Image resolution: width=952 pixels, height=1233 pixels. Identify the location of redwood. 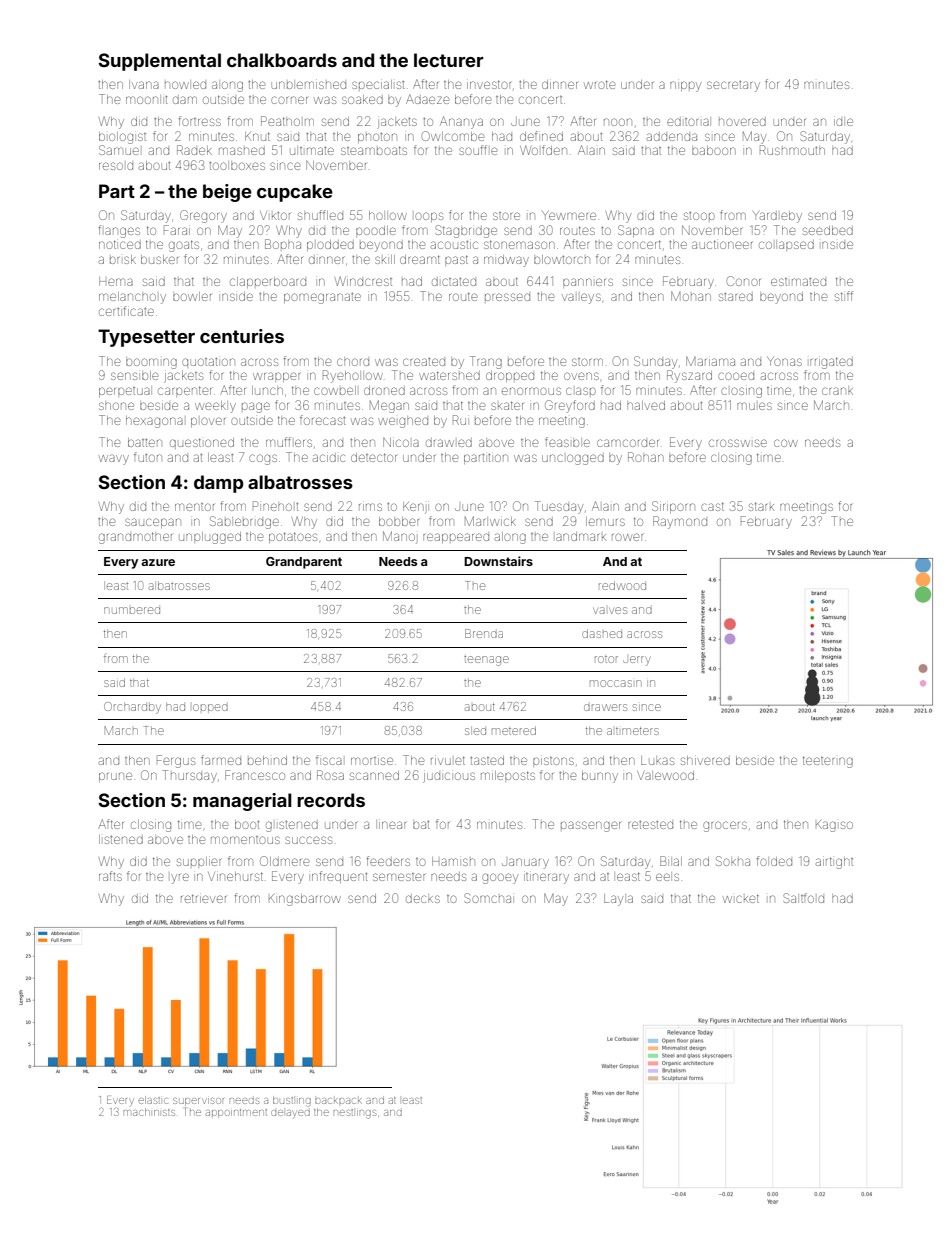
(622, 585).
